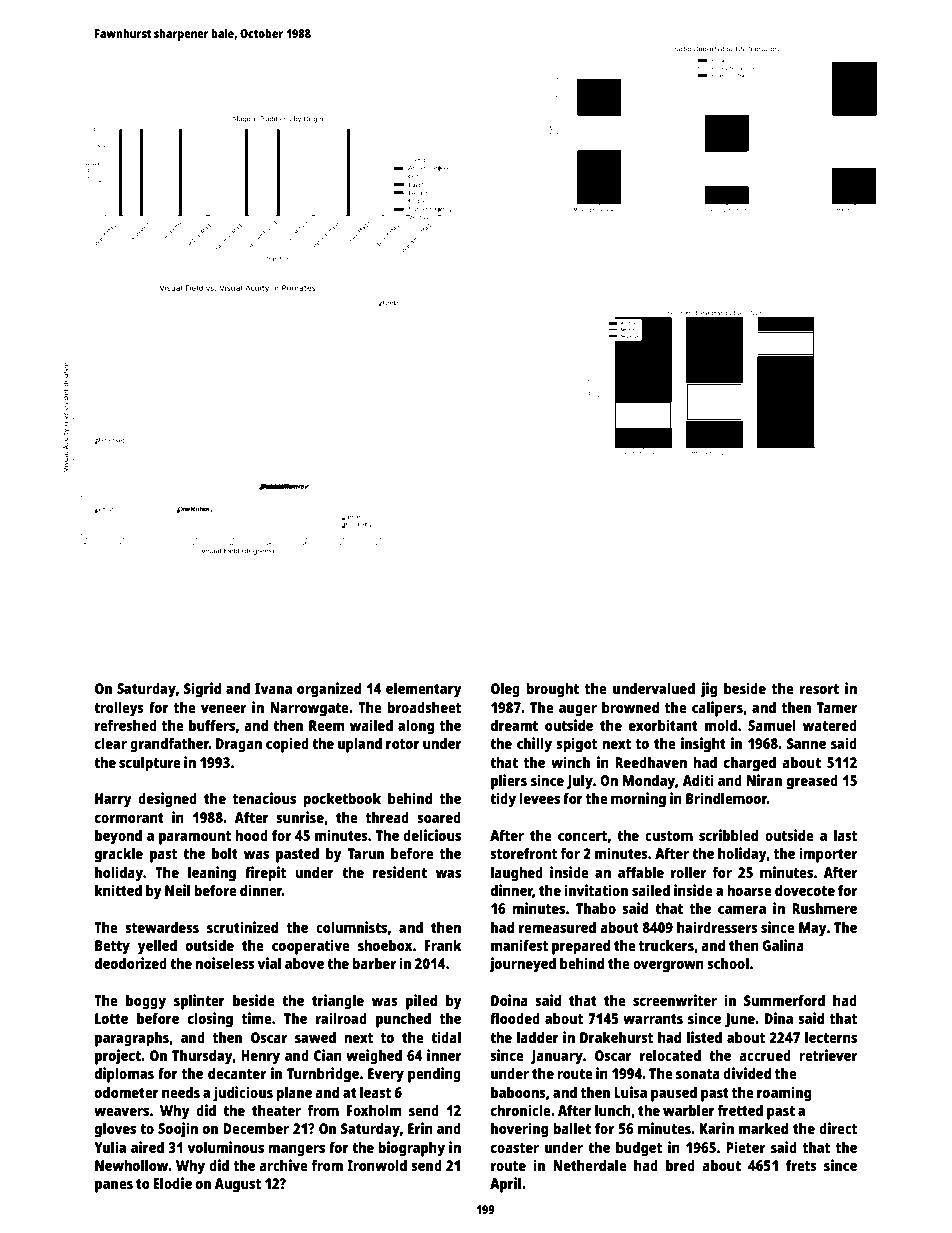 Image resolution: width=952 pixels, height=1233 pixels. What do you see at coordinates (552, 690) in the page?
I see `brought` at bounding box center [552, 690].
